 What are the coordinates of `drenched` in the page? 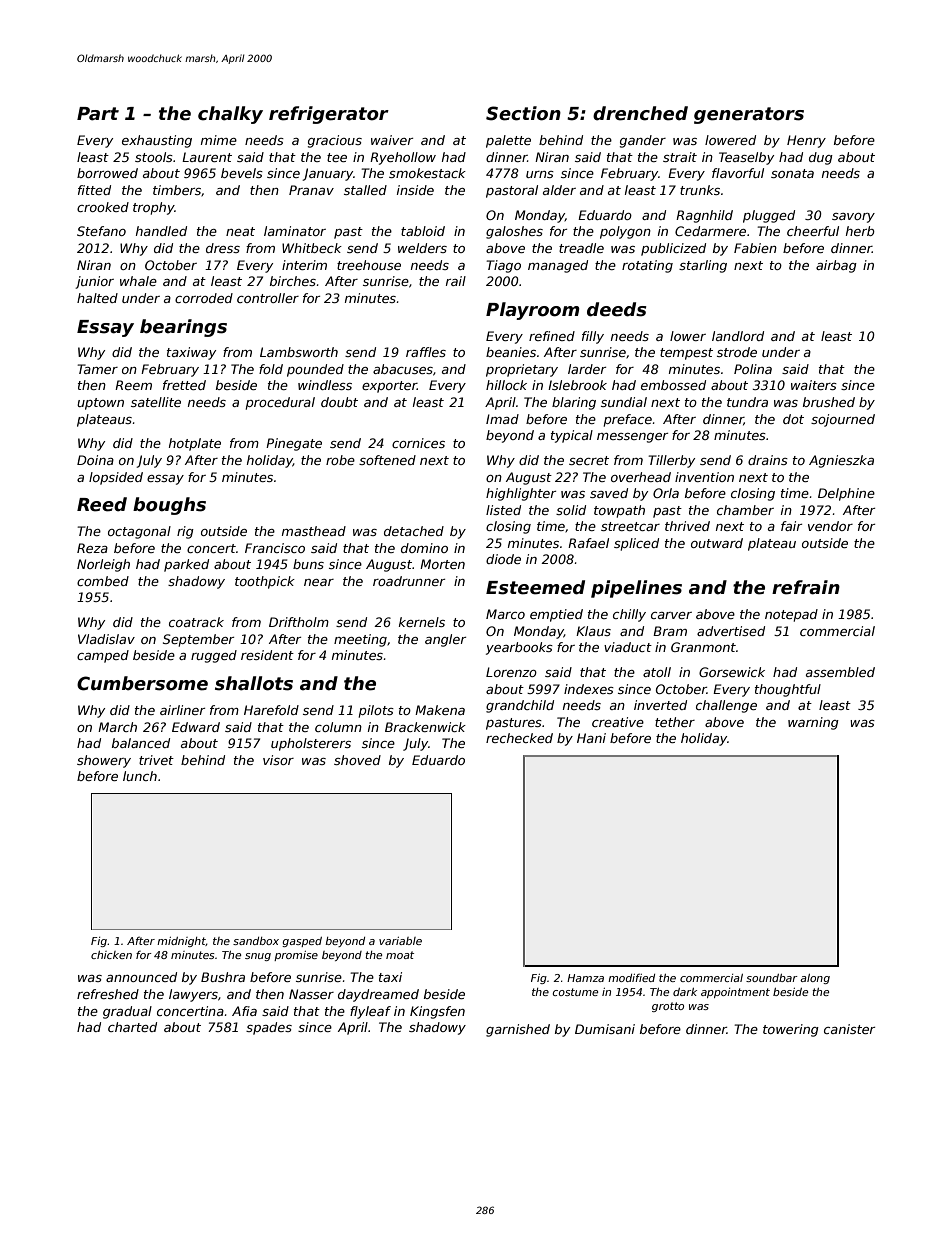 It's located at (640, 113).
